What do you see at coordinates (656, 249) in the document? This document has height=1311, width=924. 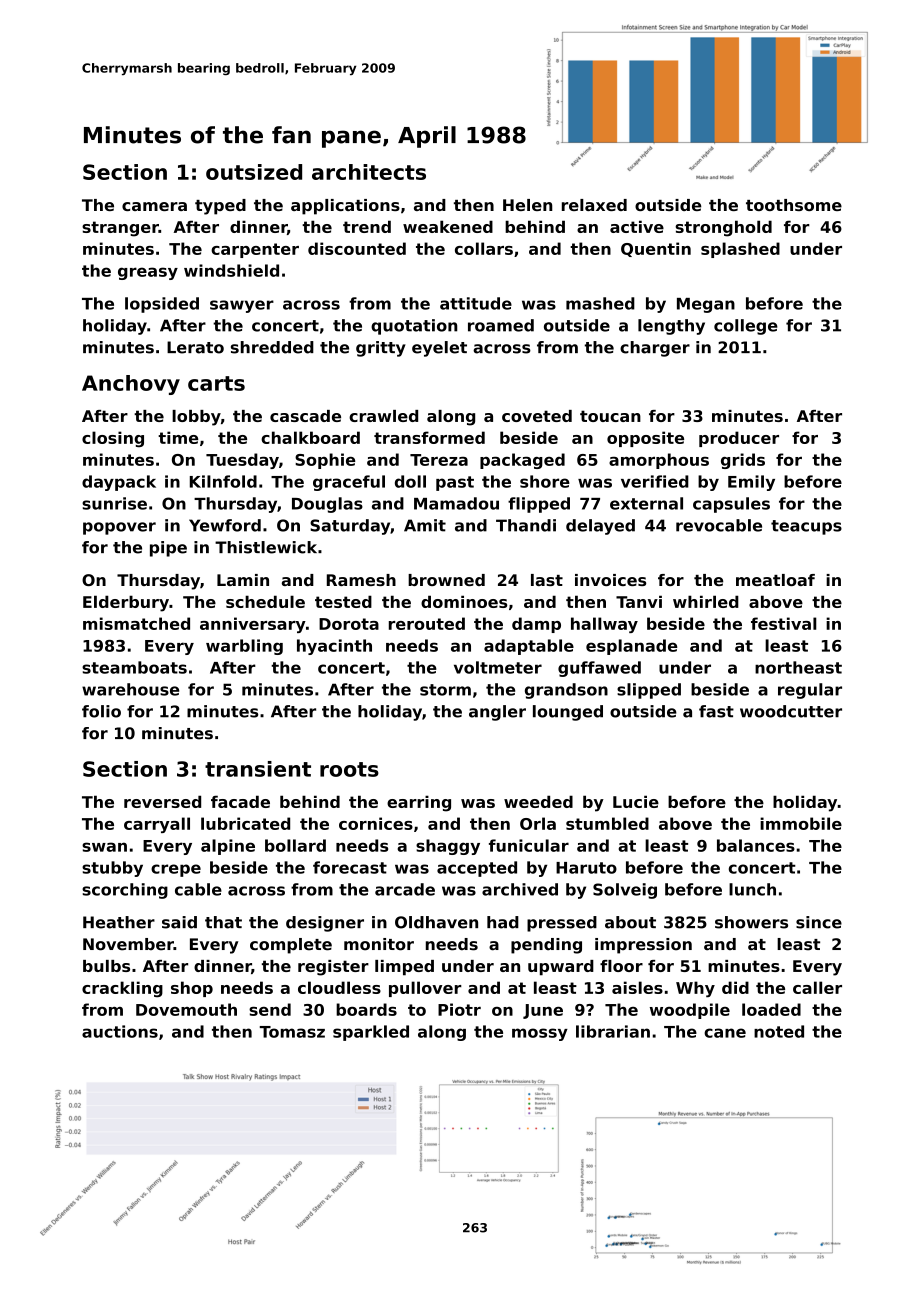 I see `Quentin` at bounding box center [656, 249].
